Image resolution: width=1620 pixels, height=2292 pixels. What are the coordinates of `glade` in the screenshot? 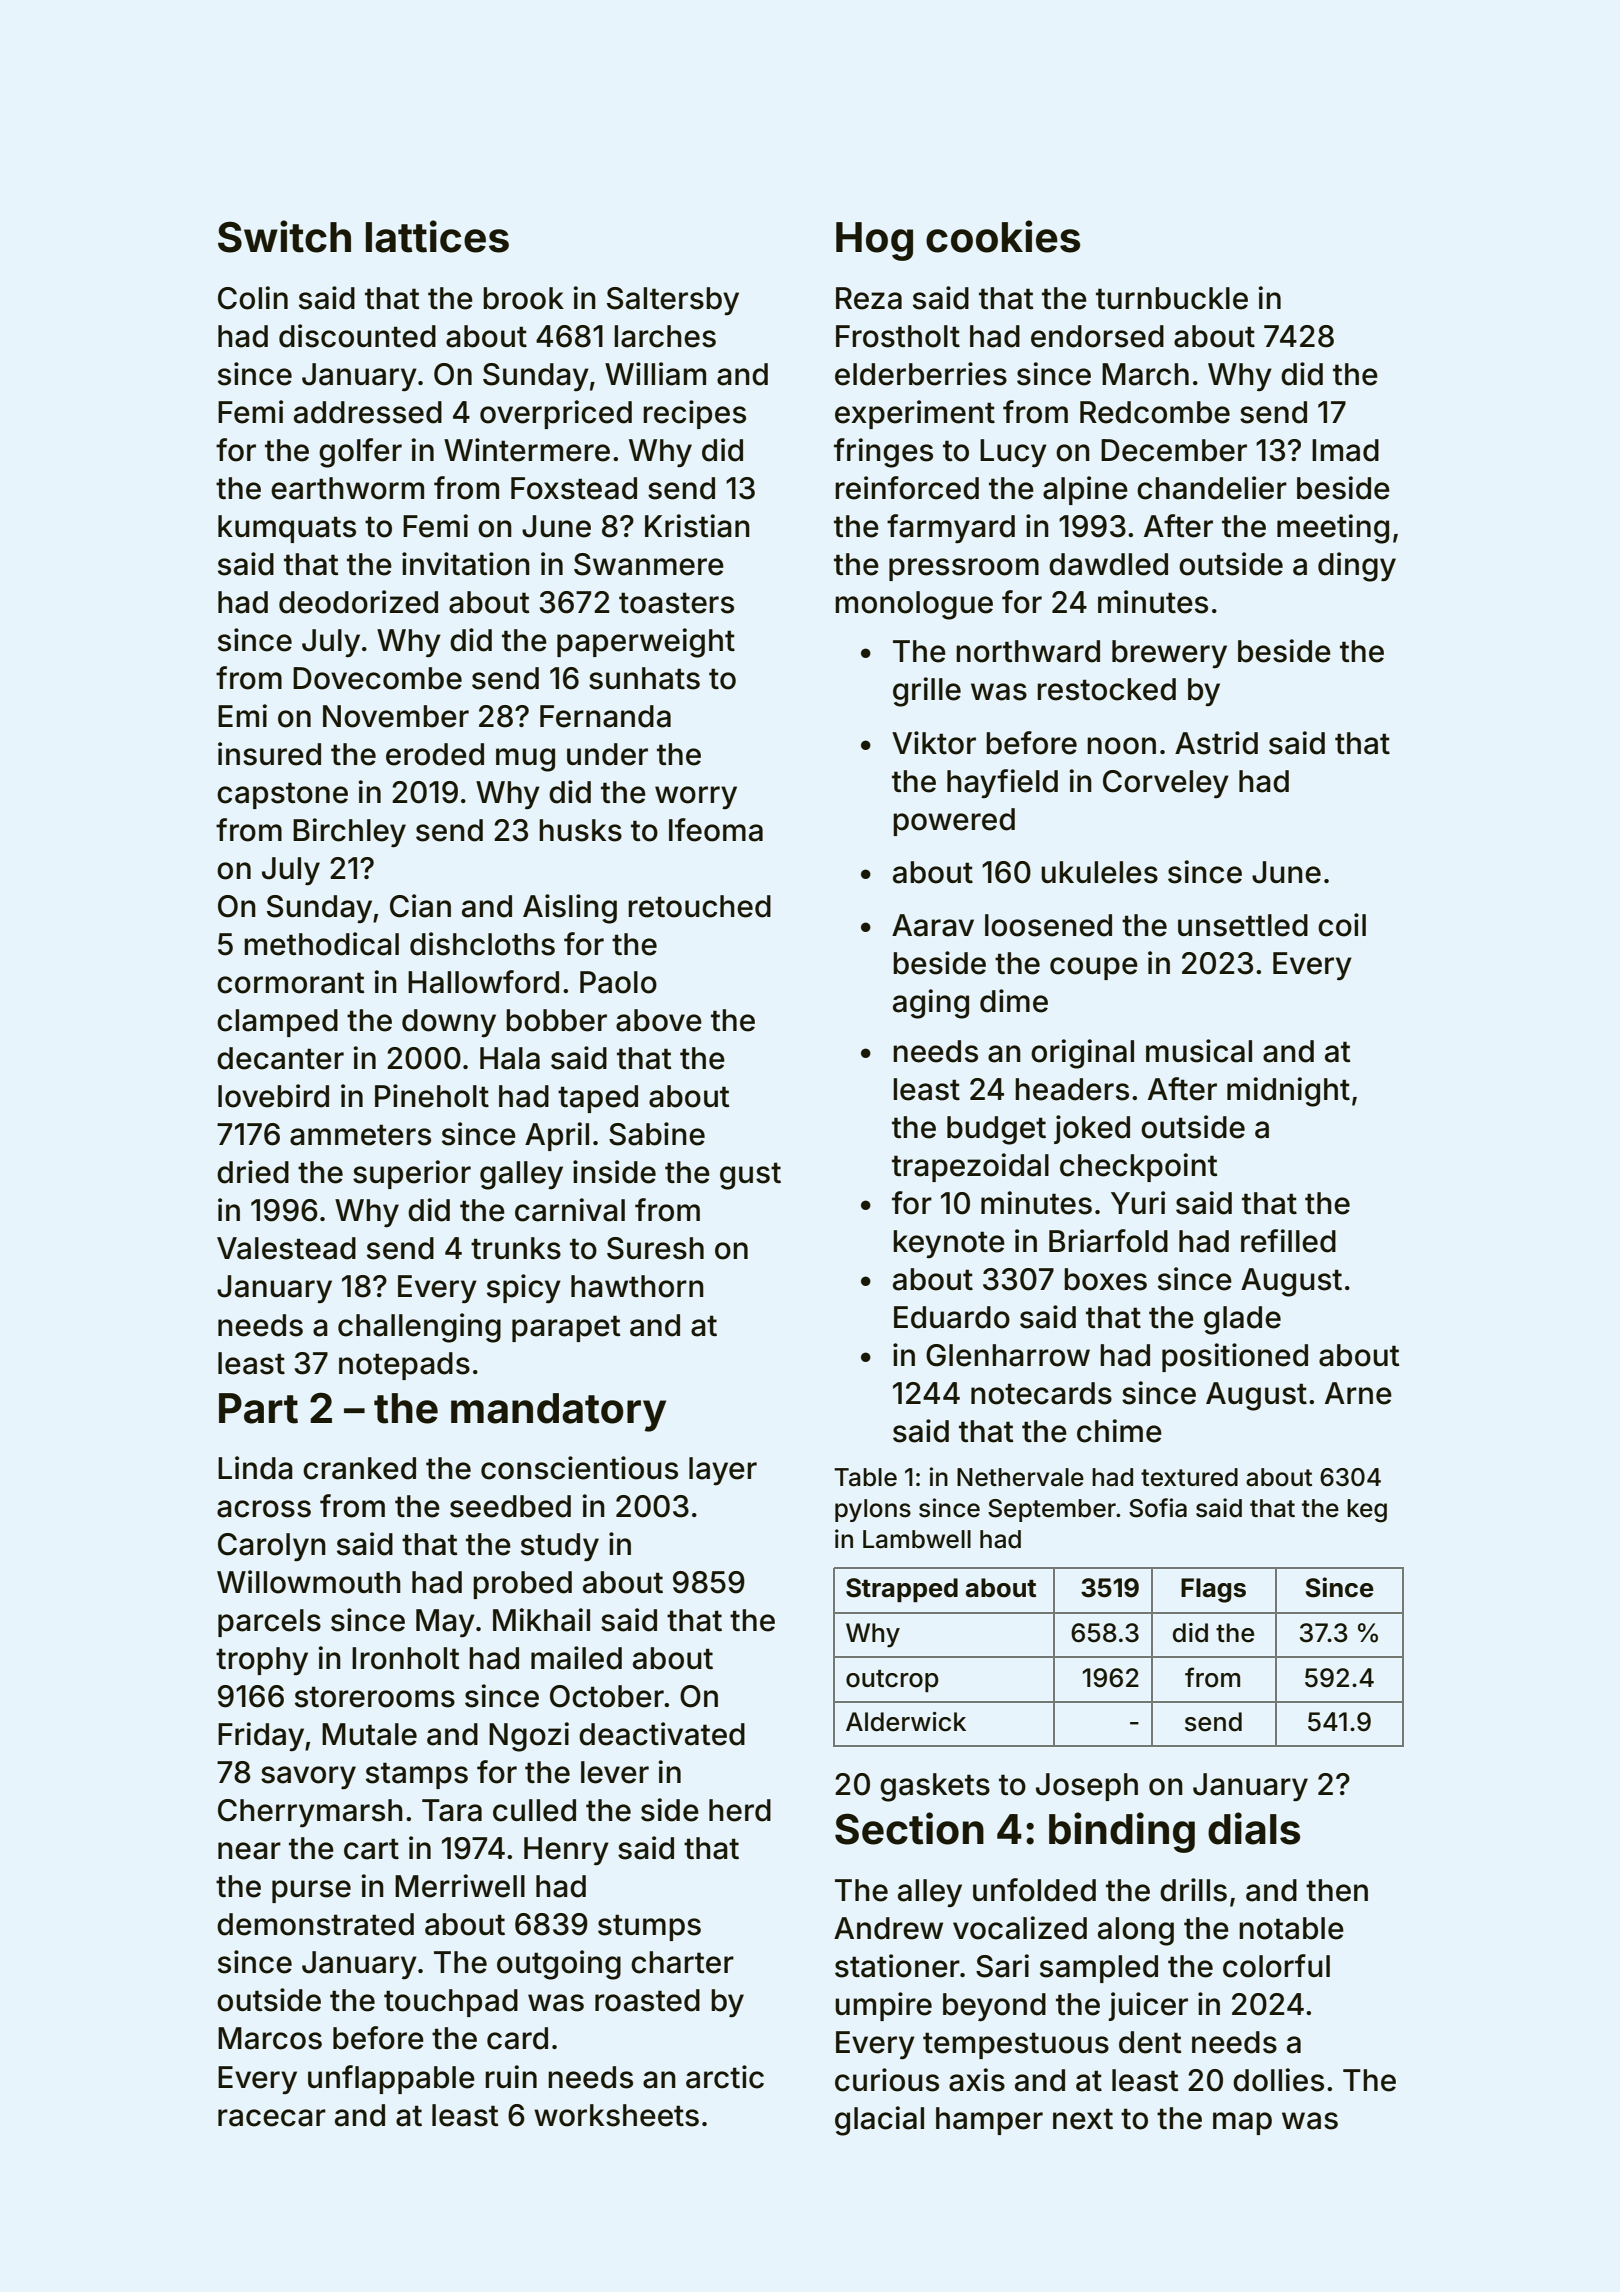 It's located at (1242, 1320).
